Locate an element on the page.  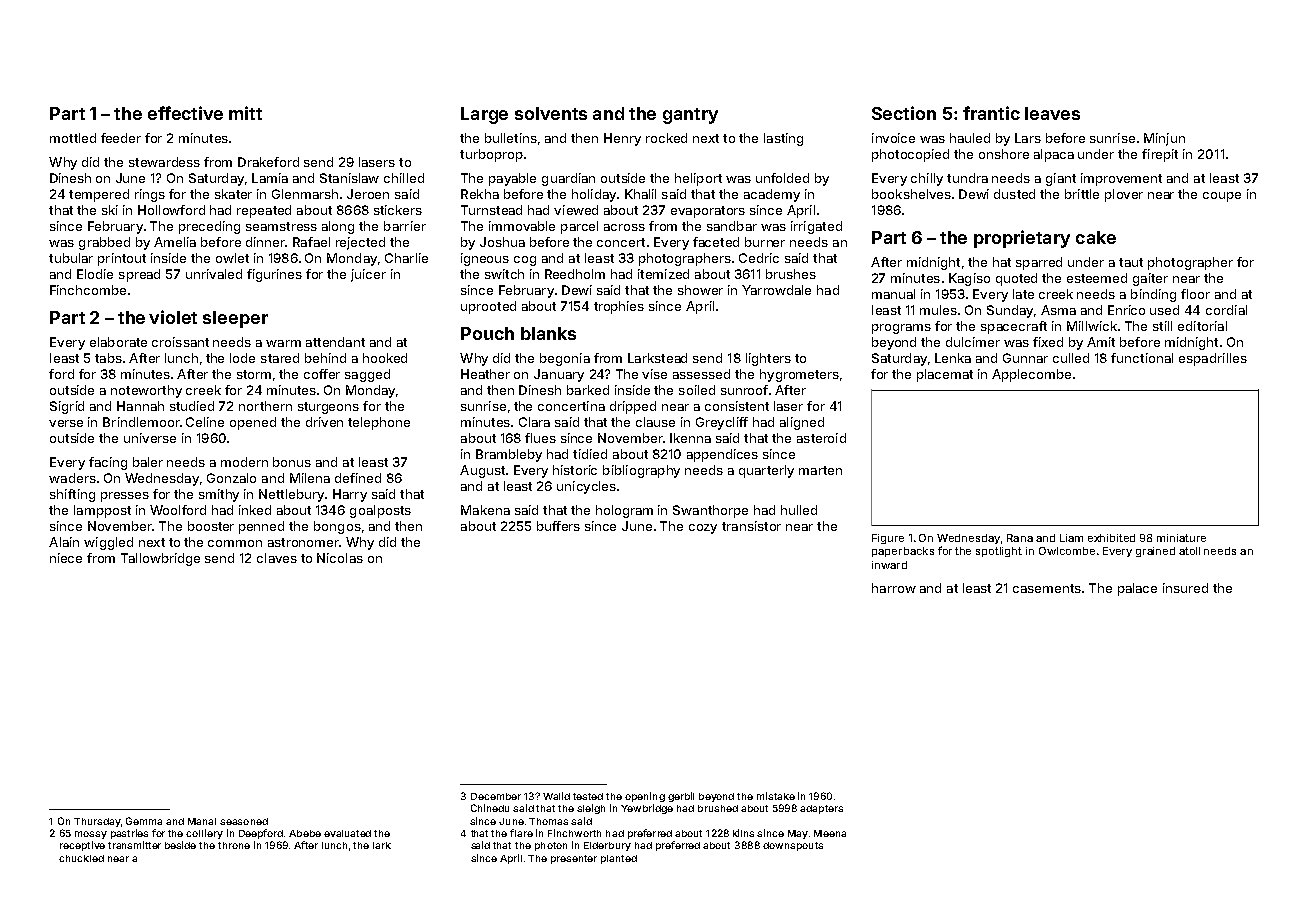
Joshua is located at coordinates (502, 242).
